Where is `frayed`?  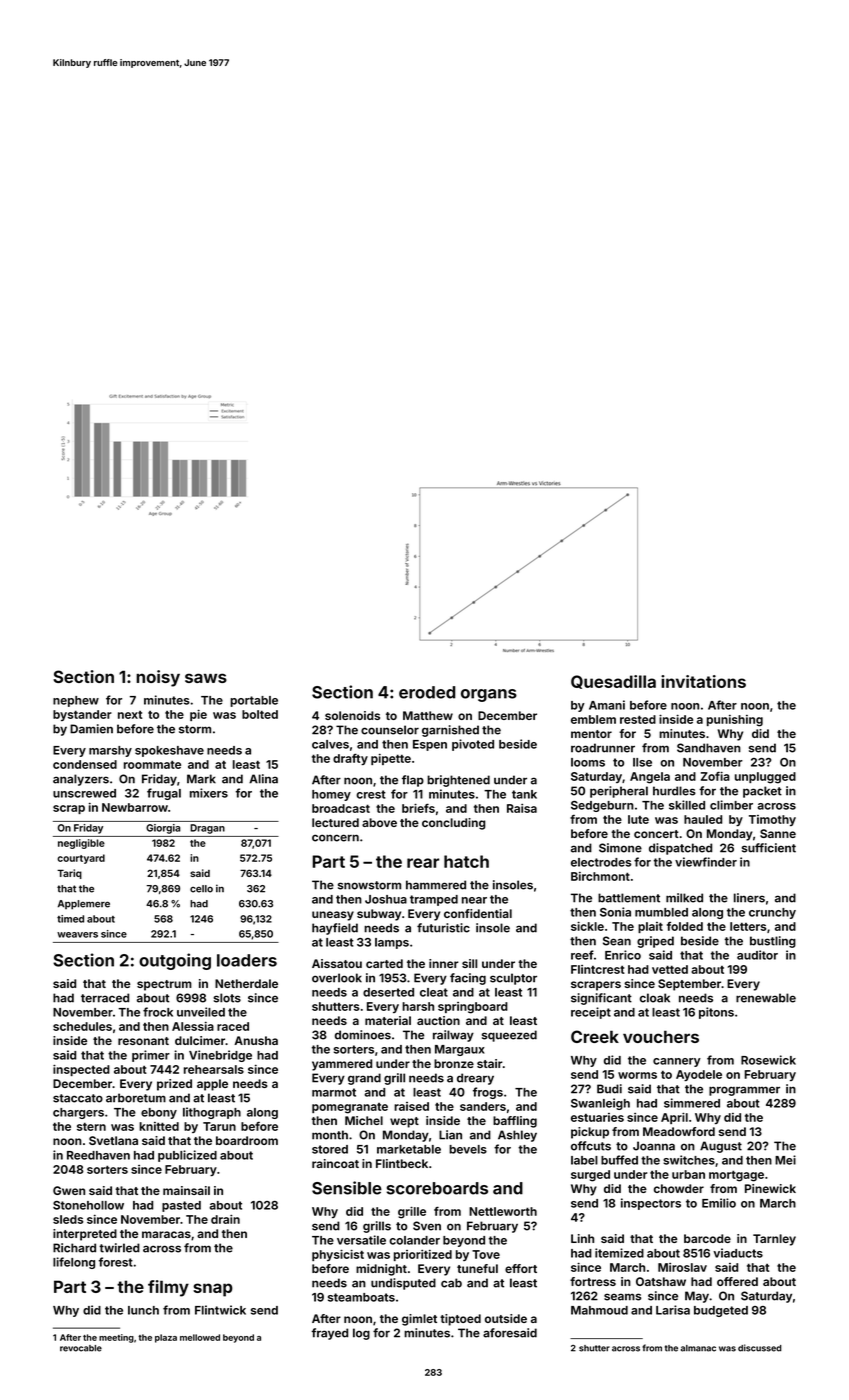
frayed is located at coordinates (330, 1334).
